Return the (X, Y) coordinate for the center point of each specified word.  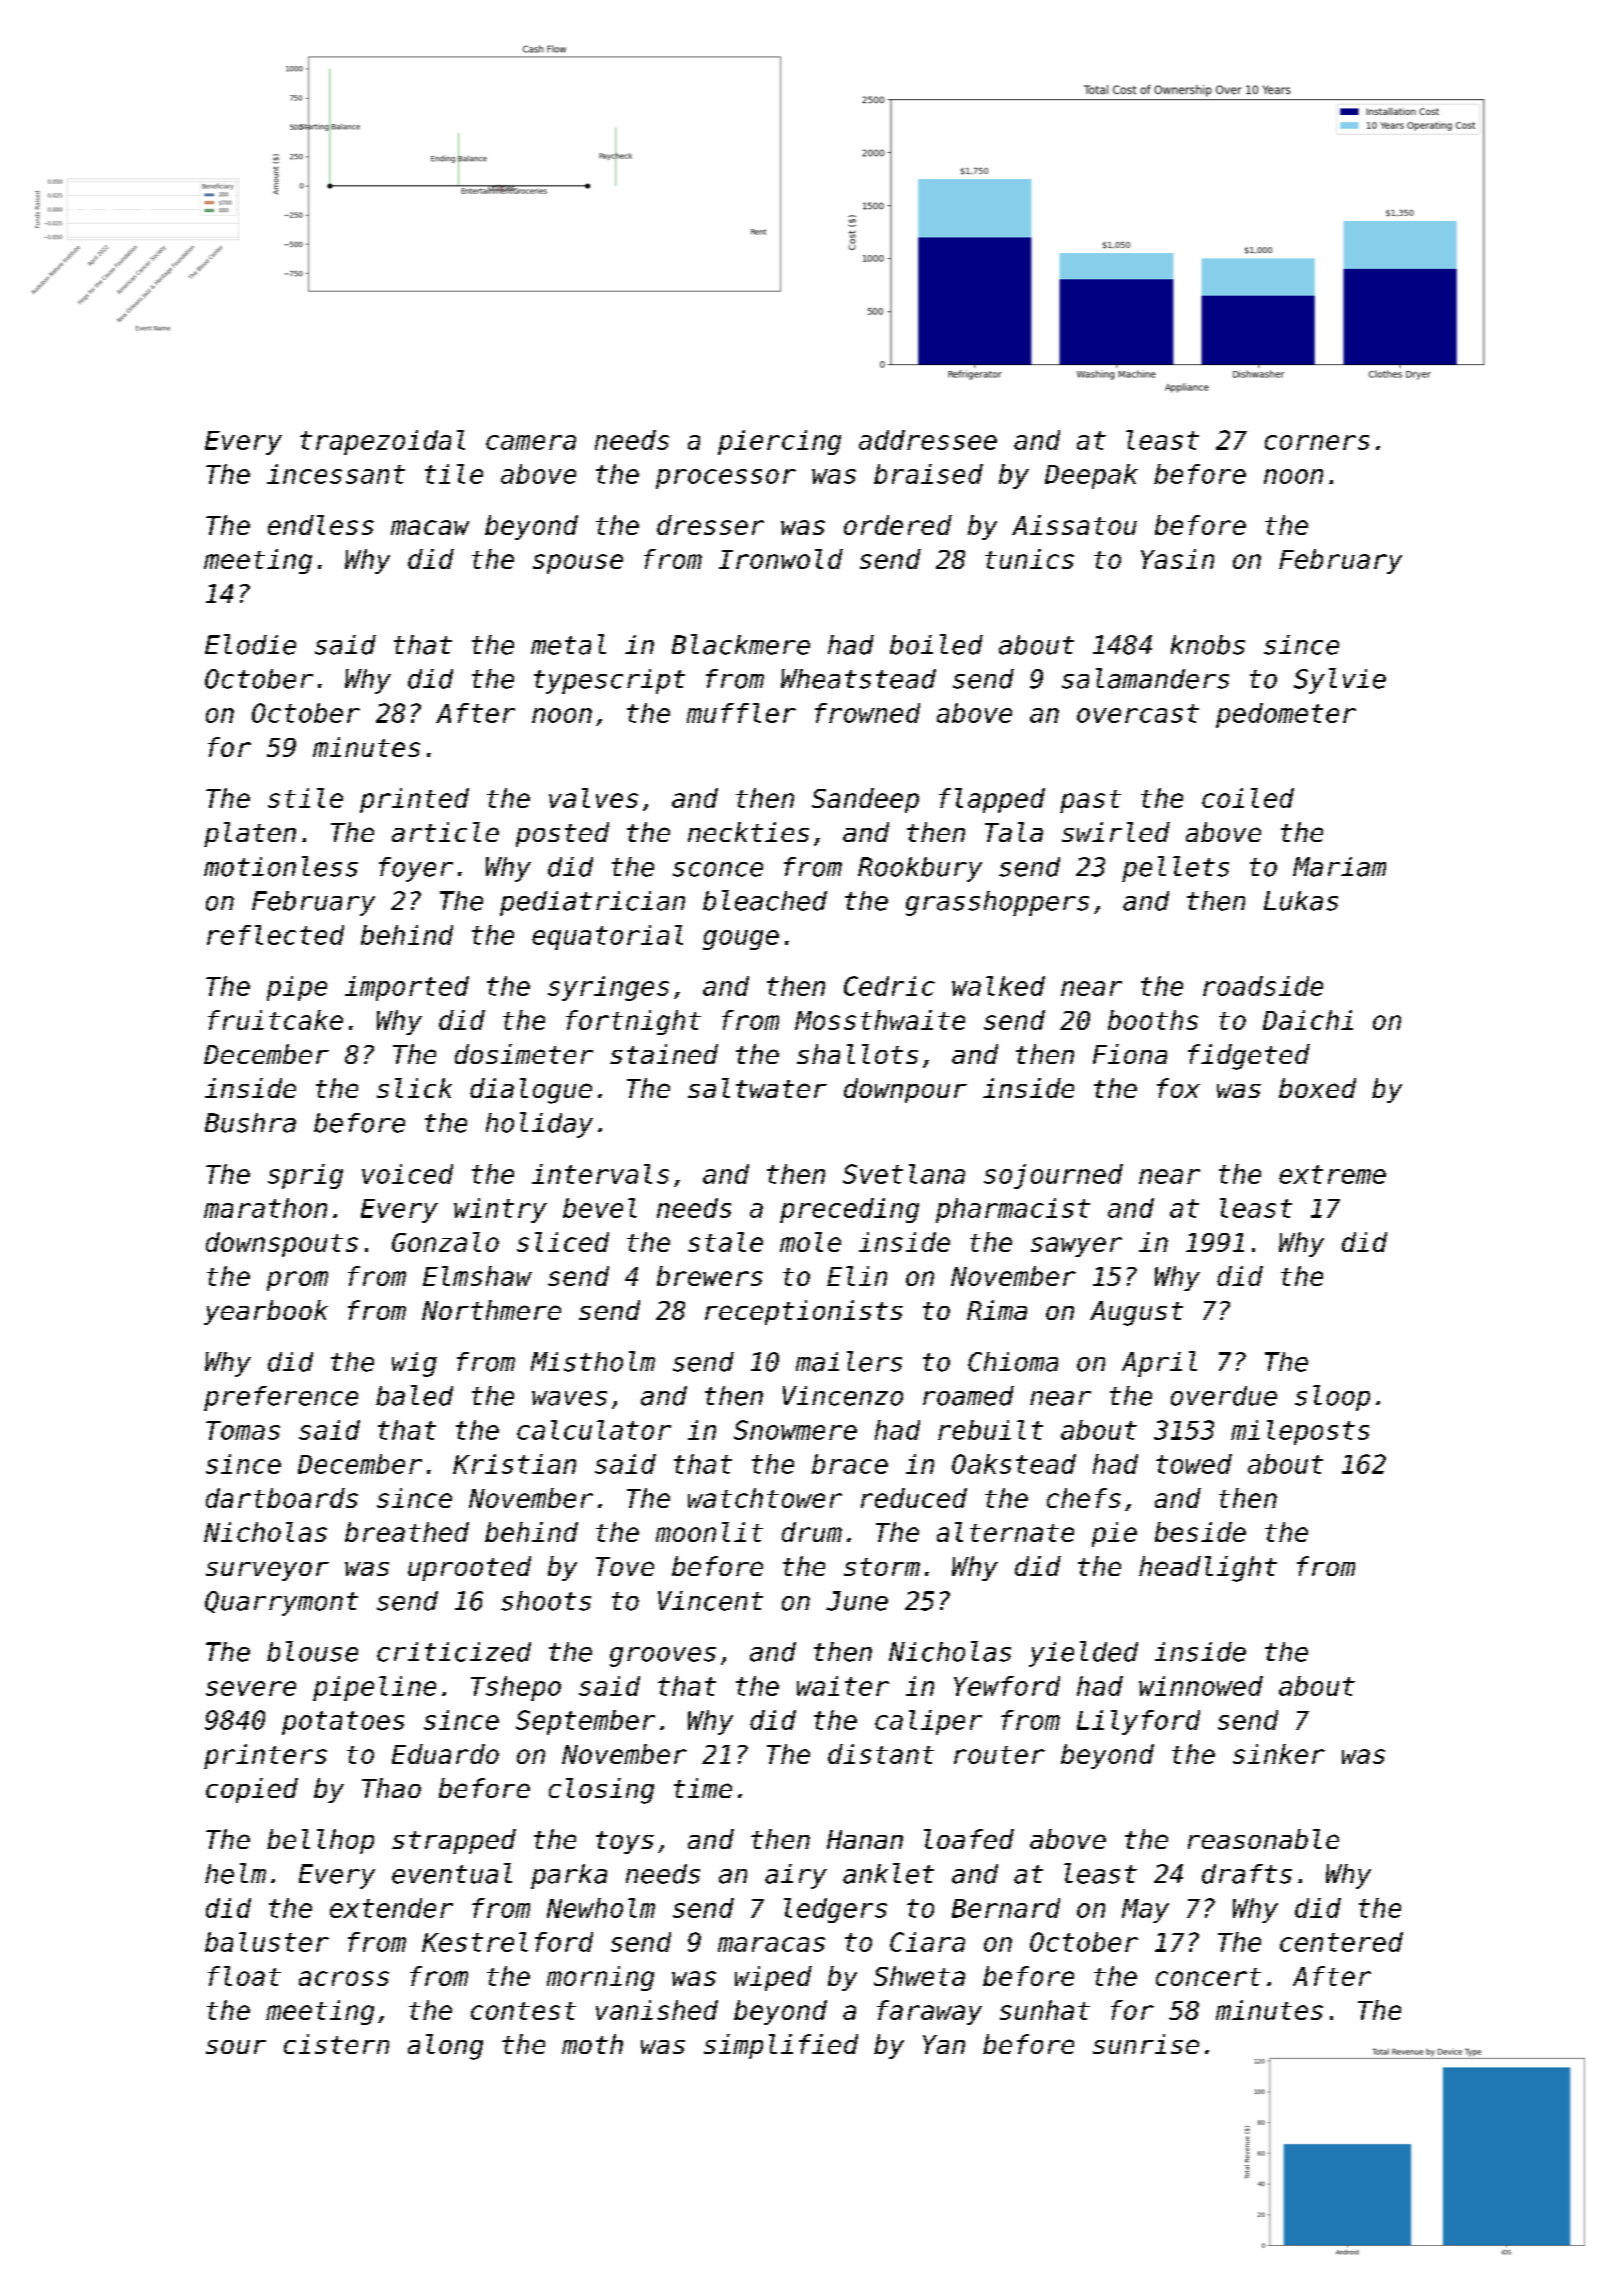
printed (414, 800)
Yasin (1177, 559)
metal (568, 644)
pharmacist (1013, 1210)
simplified (781, 2046)
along (445, 2047)
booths (1153, 1020)
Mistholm (593, 1361)
